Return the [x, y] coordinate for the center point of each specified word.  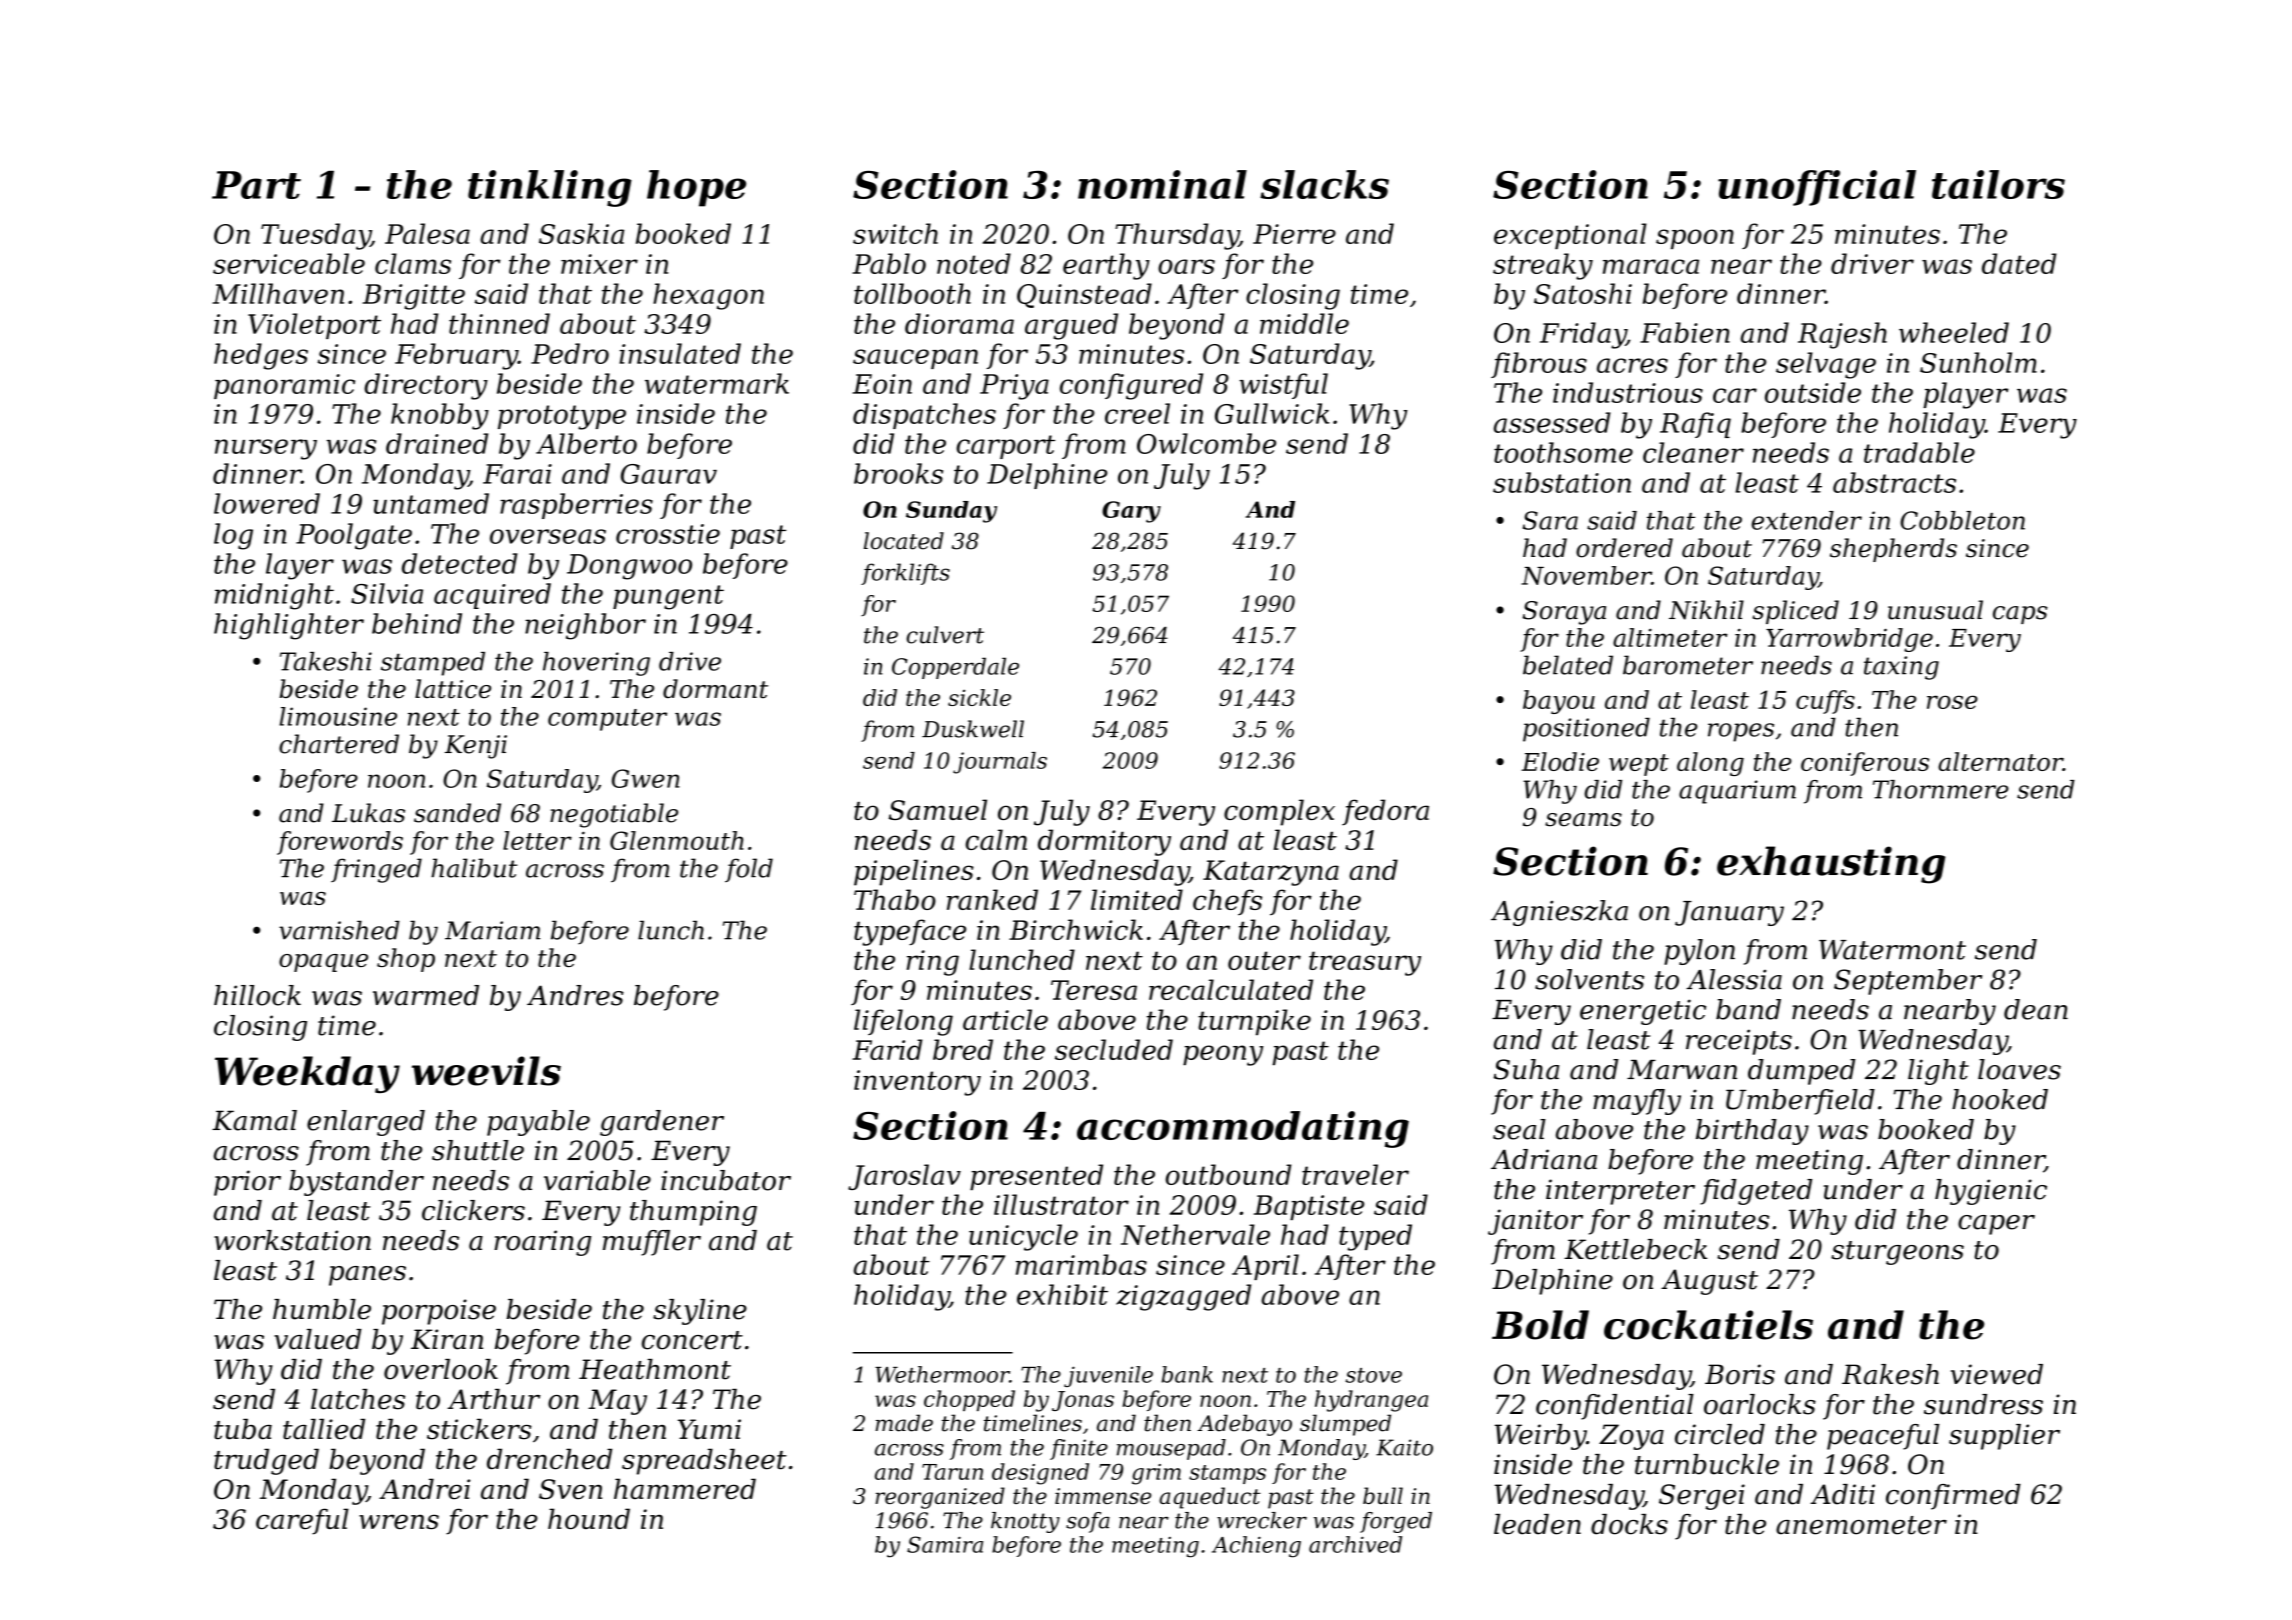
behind [417, 623]
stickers [479, 1429]
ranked [992, 899]
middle [1304, 323]
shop [406, 960]
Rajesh [1842, 335]
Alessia [1734, 979]
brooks [898, 473]
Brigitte [413, 297]
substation [1562, 482]
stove [1374, 1375]
